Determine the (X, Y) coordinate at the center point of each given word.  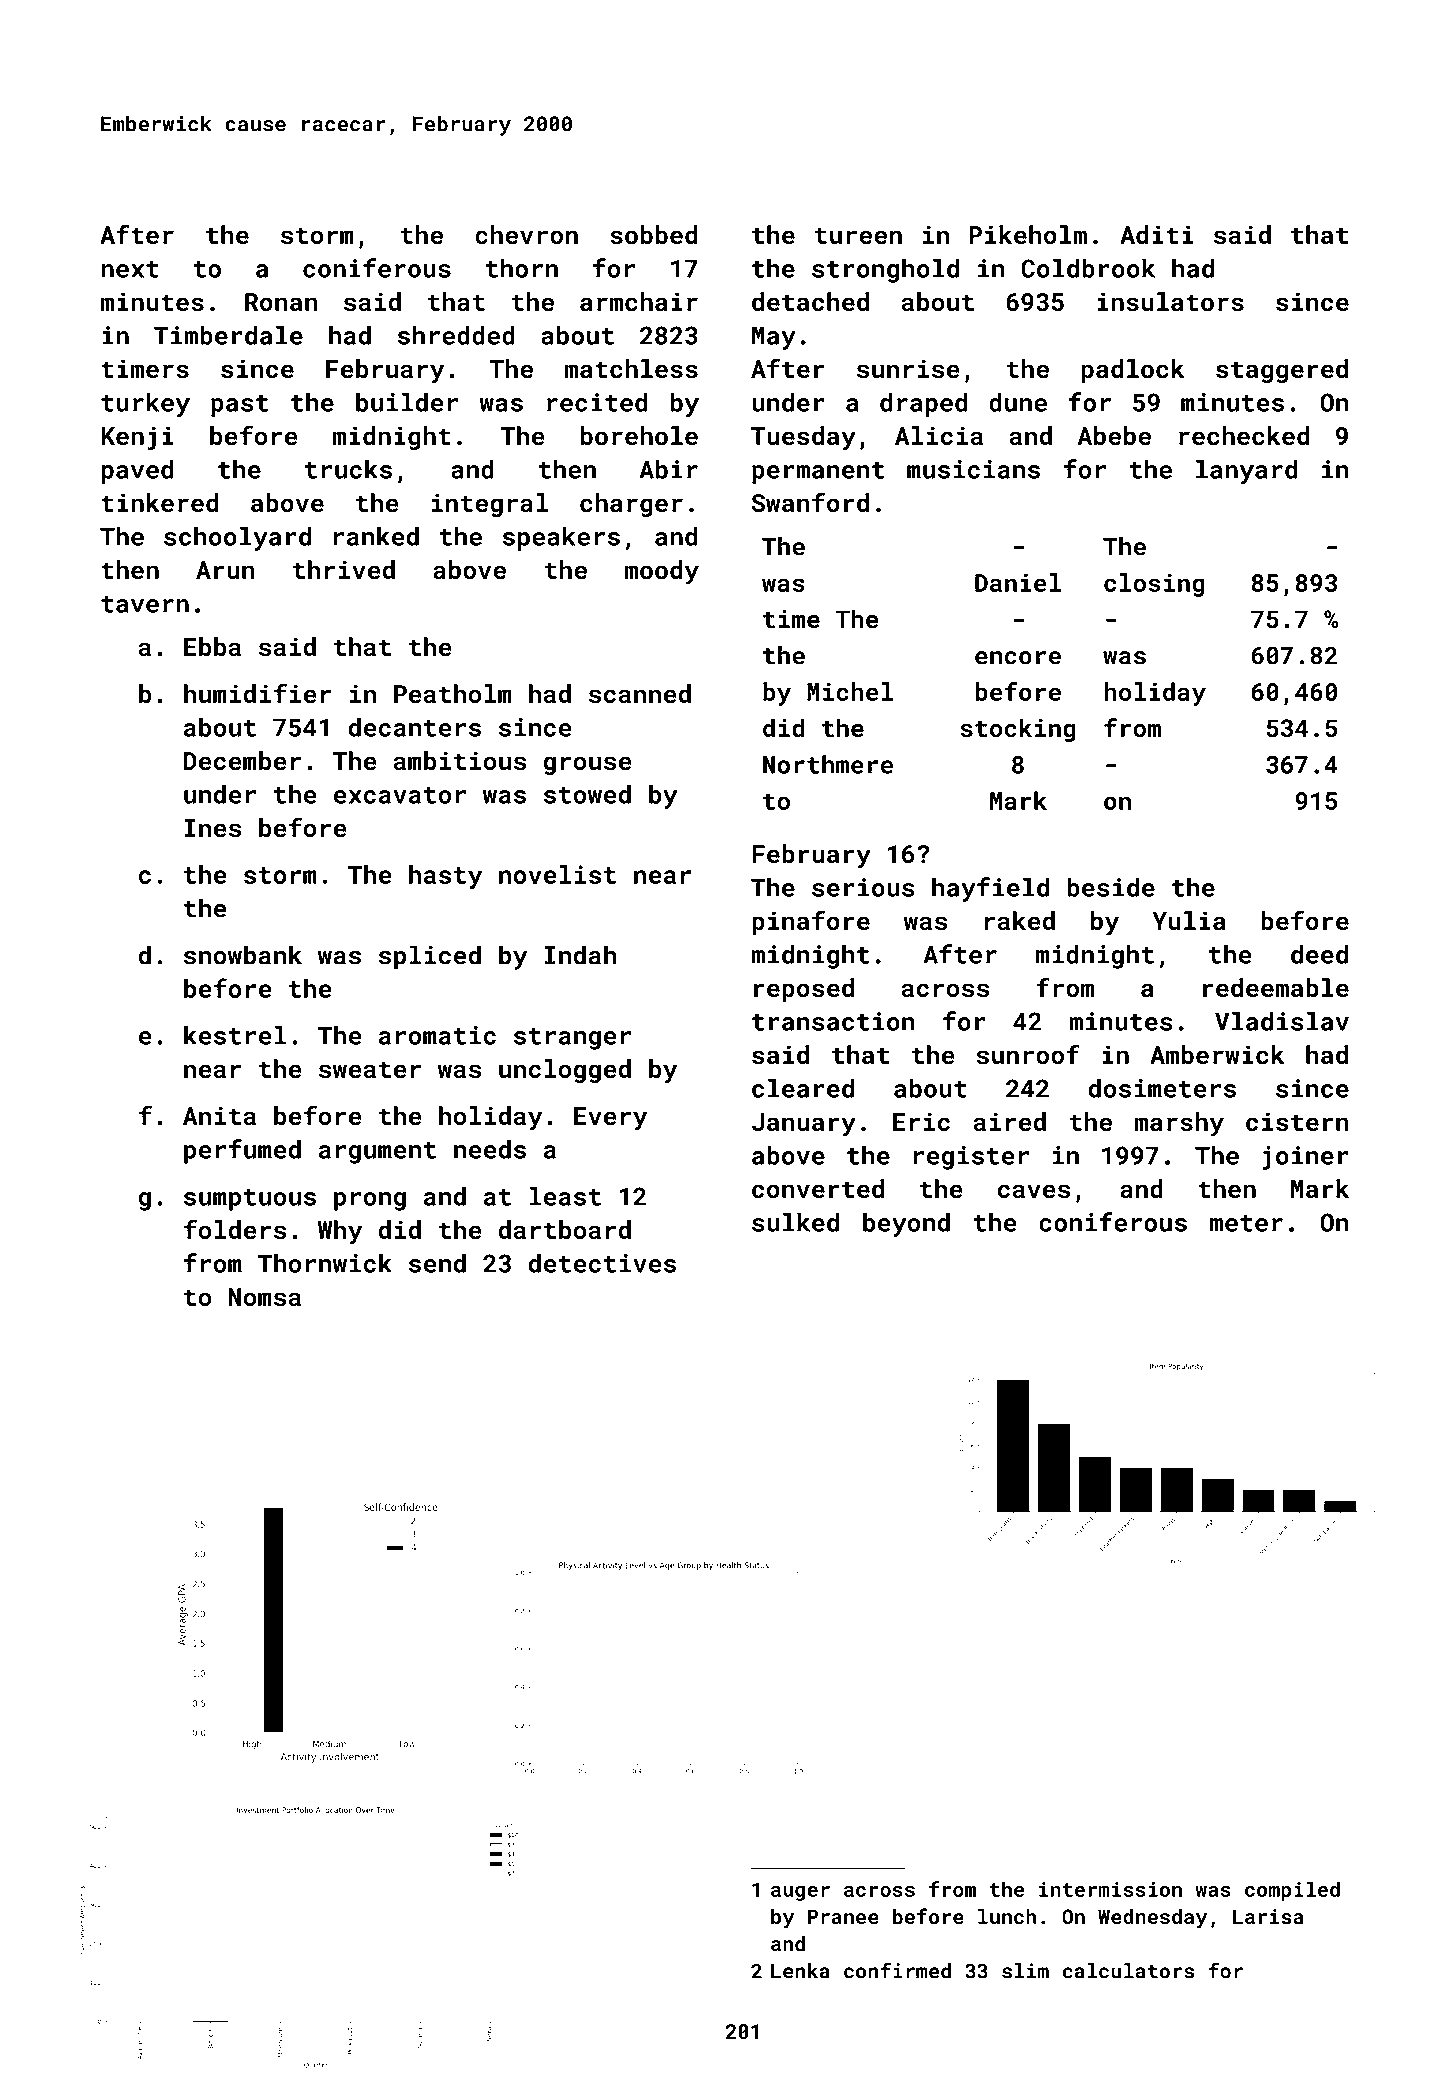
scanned (640, 694)
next (130, 269)
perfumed (242, 1151)
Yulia (1189, 921)
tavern (145, 604)
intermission (1110, 1889)
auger (800, 1893)
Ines (213, 828)
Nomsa (265, 1297)
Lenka (800, 1971)
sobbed (653, 235)
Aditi (1157, 235)
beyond (906, 1224)
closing (1154, 585)
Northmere (828, 764)
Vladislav (1282, 1021)
